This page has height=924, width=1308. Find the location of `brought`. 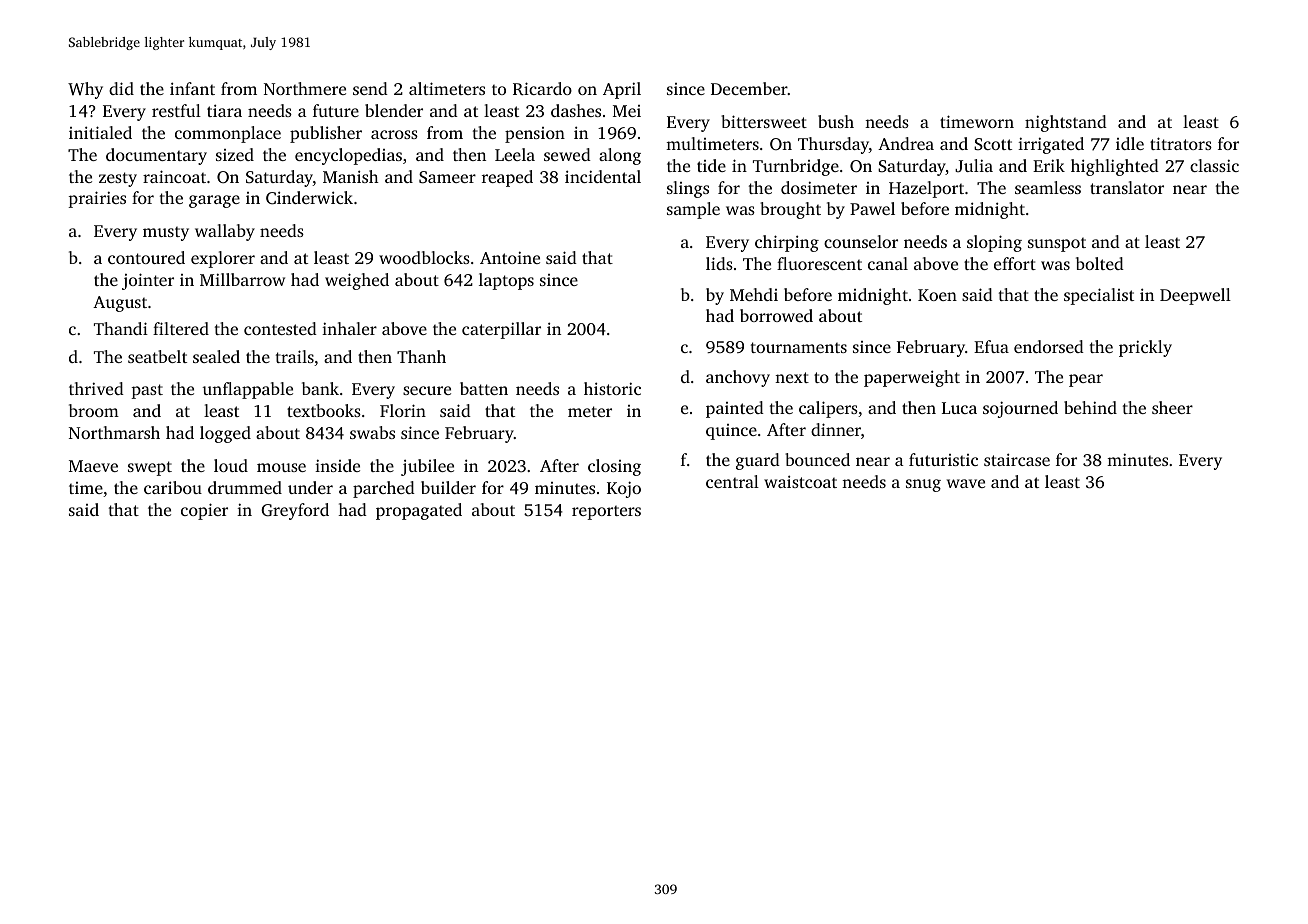

brought is located at coordinates (790, 210).
